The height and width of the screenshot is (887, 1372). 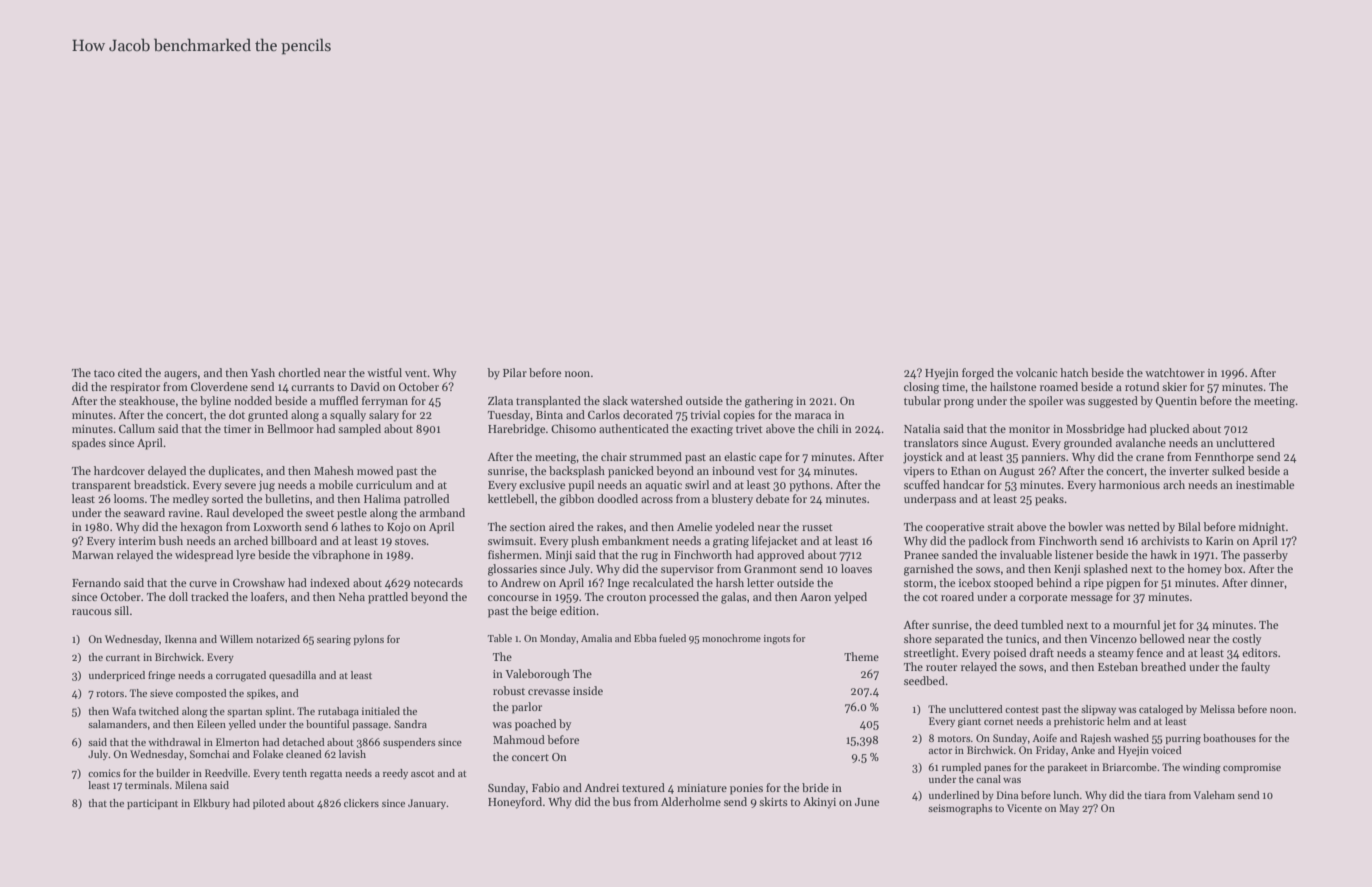 What do you see at coordinates (1069, 809) in the screenshot?
I see `May` at bounding box center [1069, 809].
